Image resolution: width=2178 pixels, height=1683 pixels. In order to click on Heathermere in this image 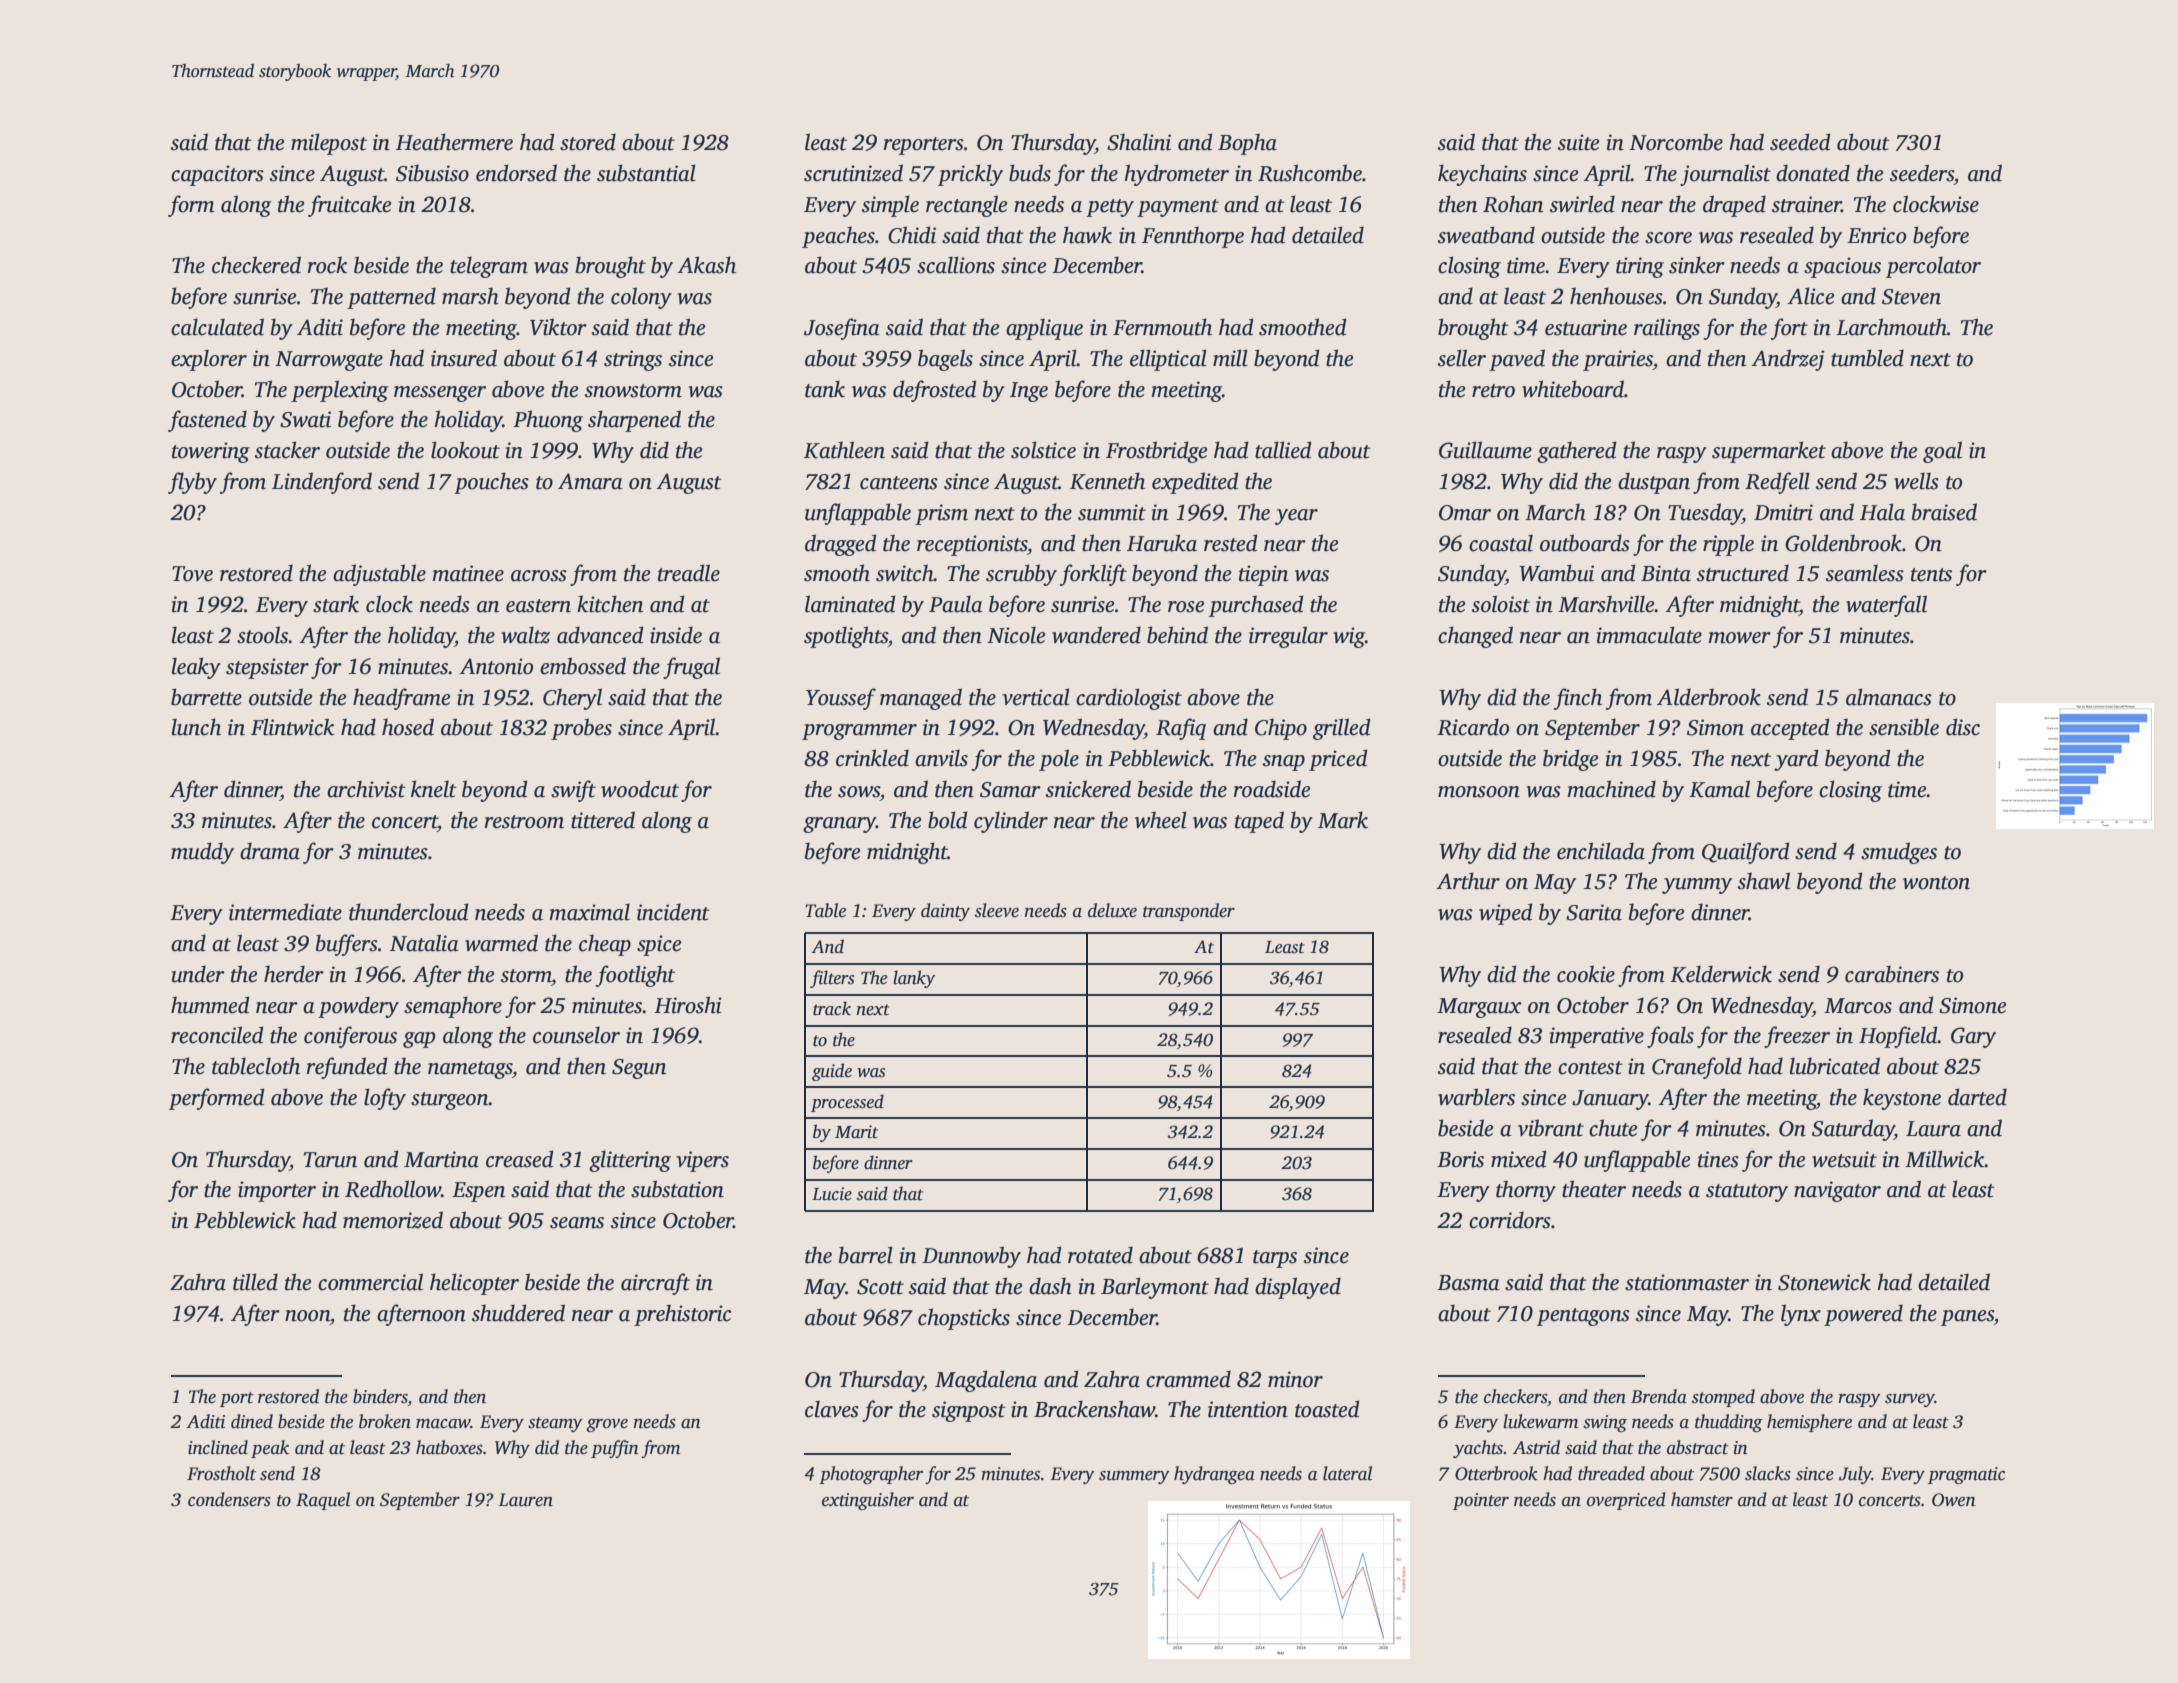, I will do `click(454, 142)`.
